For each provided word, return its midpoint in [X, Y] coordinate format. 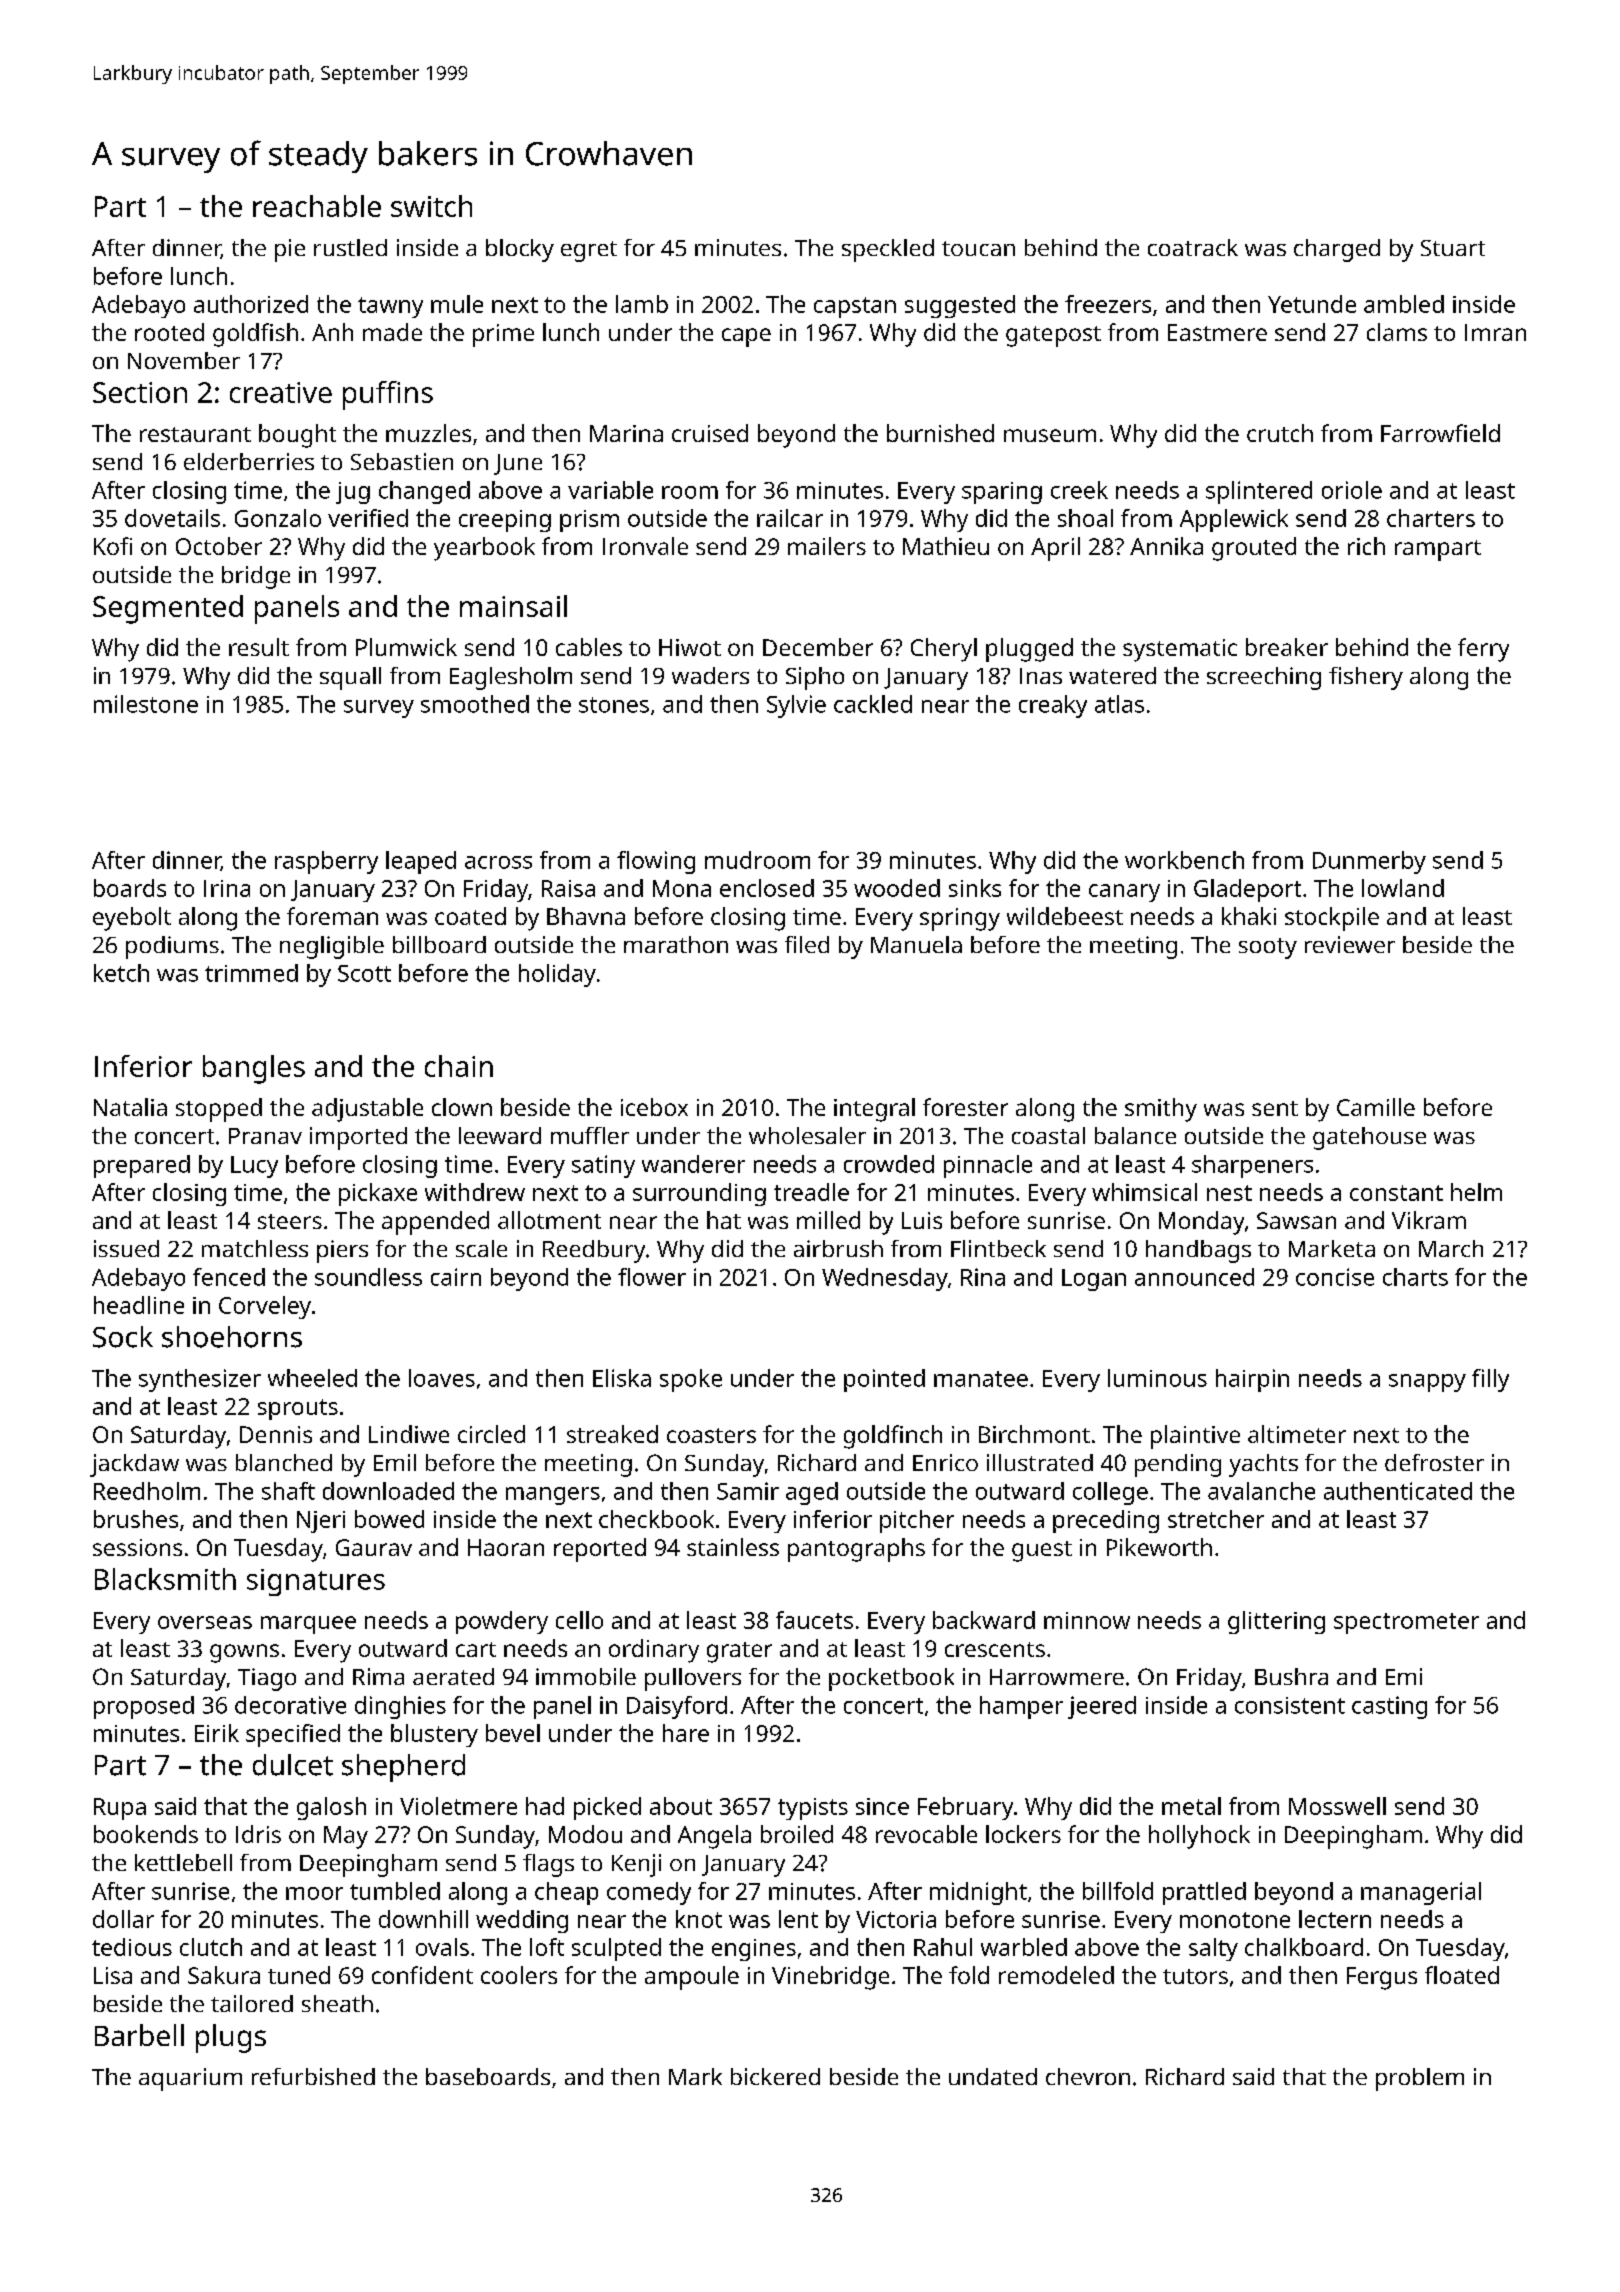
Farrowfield [1440, 433]
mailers [827, 546]
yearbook [484, 549]
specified [293, 1735]
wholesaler [807, 1135]
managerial [1421, 1893]
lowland [1403, 888]
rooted [169, 332]
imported [358, 1138]
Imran [1495, 332]
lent [798, 1919]
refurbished [313, 2076]
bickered [775, 2076]
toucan [978, 248]
